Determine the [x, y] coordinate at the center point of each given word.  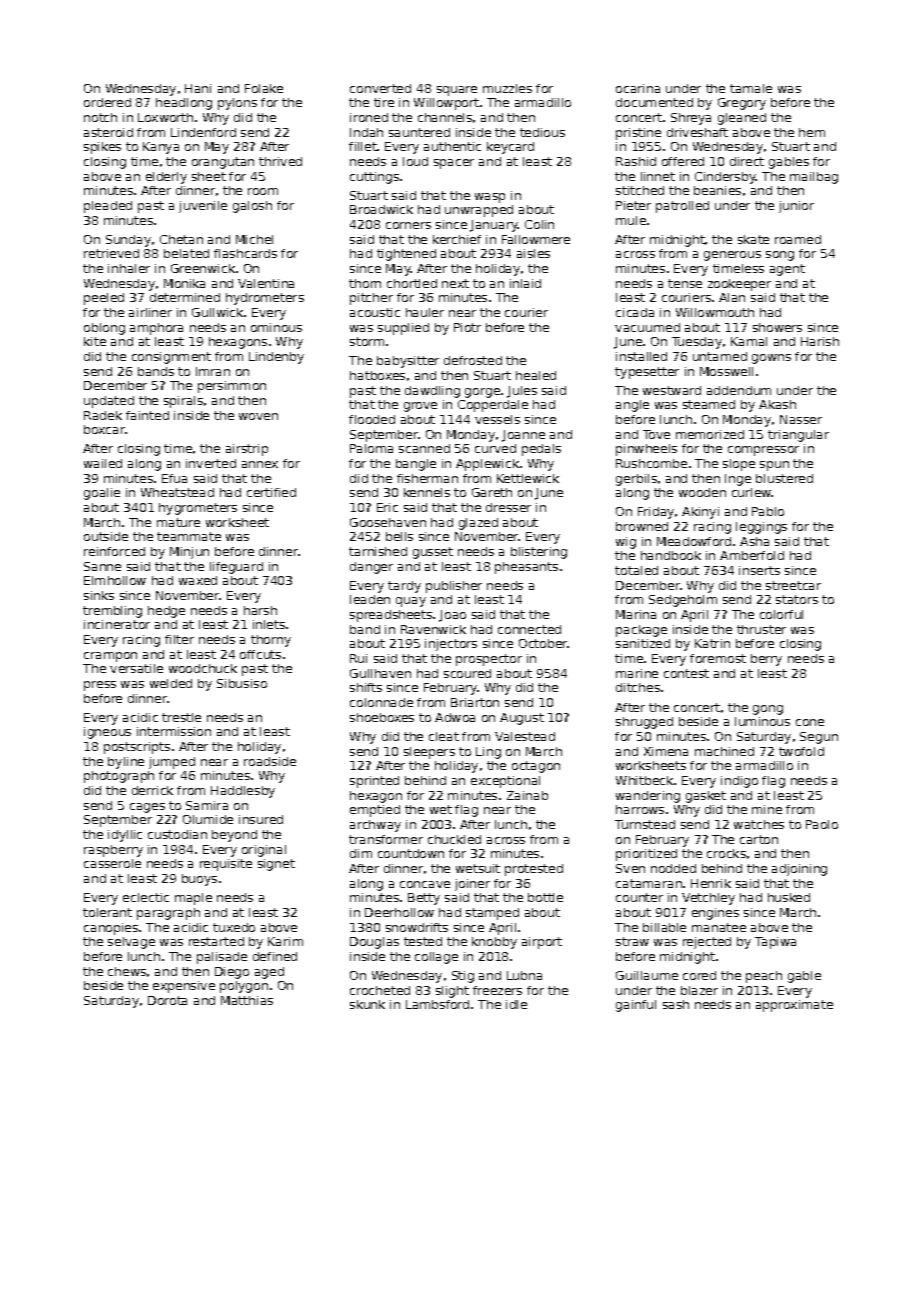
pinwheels [646, 450]
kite [95, 341]
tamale [751, 88]
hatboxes [377, 375]
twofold [801, 751]
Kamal [749, 341]
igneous [107, 733]
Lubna [524, 975]
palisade [222, 958]
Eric [387, 507]
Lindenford [203, 132]
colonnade [381, 702]
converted [380, 88]
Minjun [189, 553]
